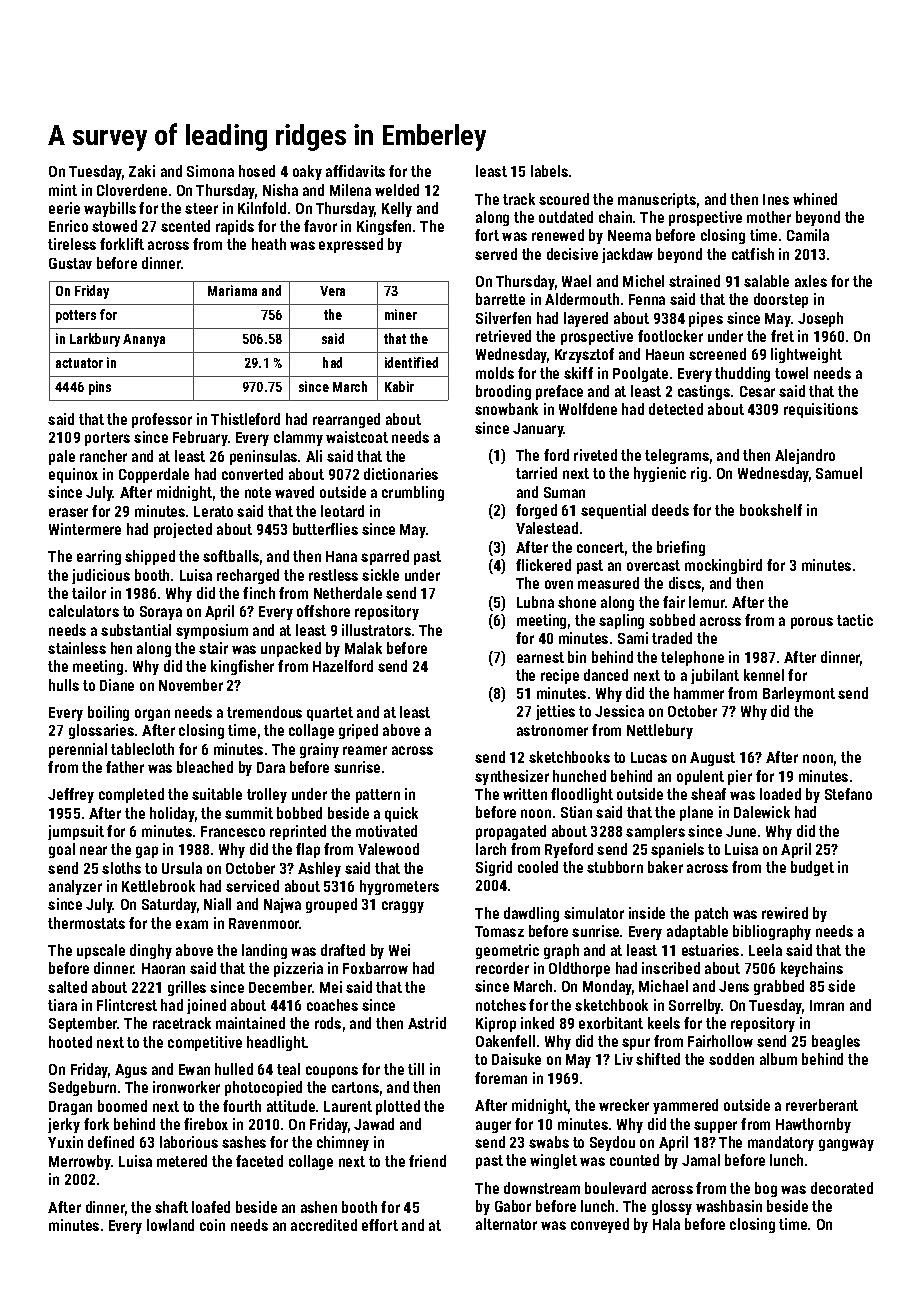 Image resolution: width=924 pixels, height=1308 pixels. What do you see at coordinates (161, 613) in the page?
I see `Soraya` at bounding box center [161, 613].
